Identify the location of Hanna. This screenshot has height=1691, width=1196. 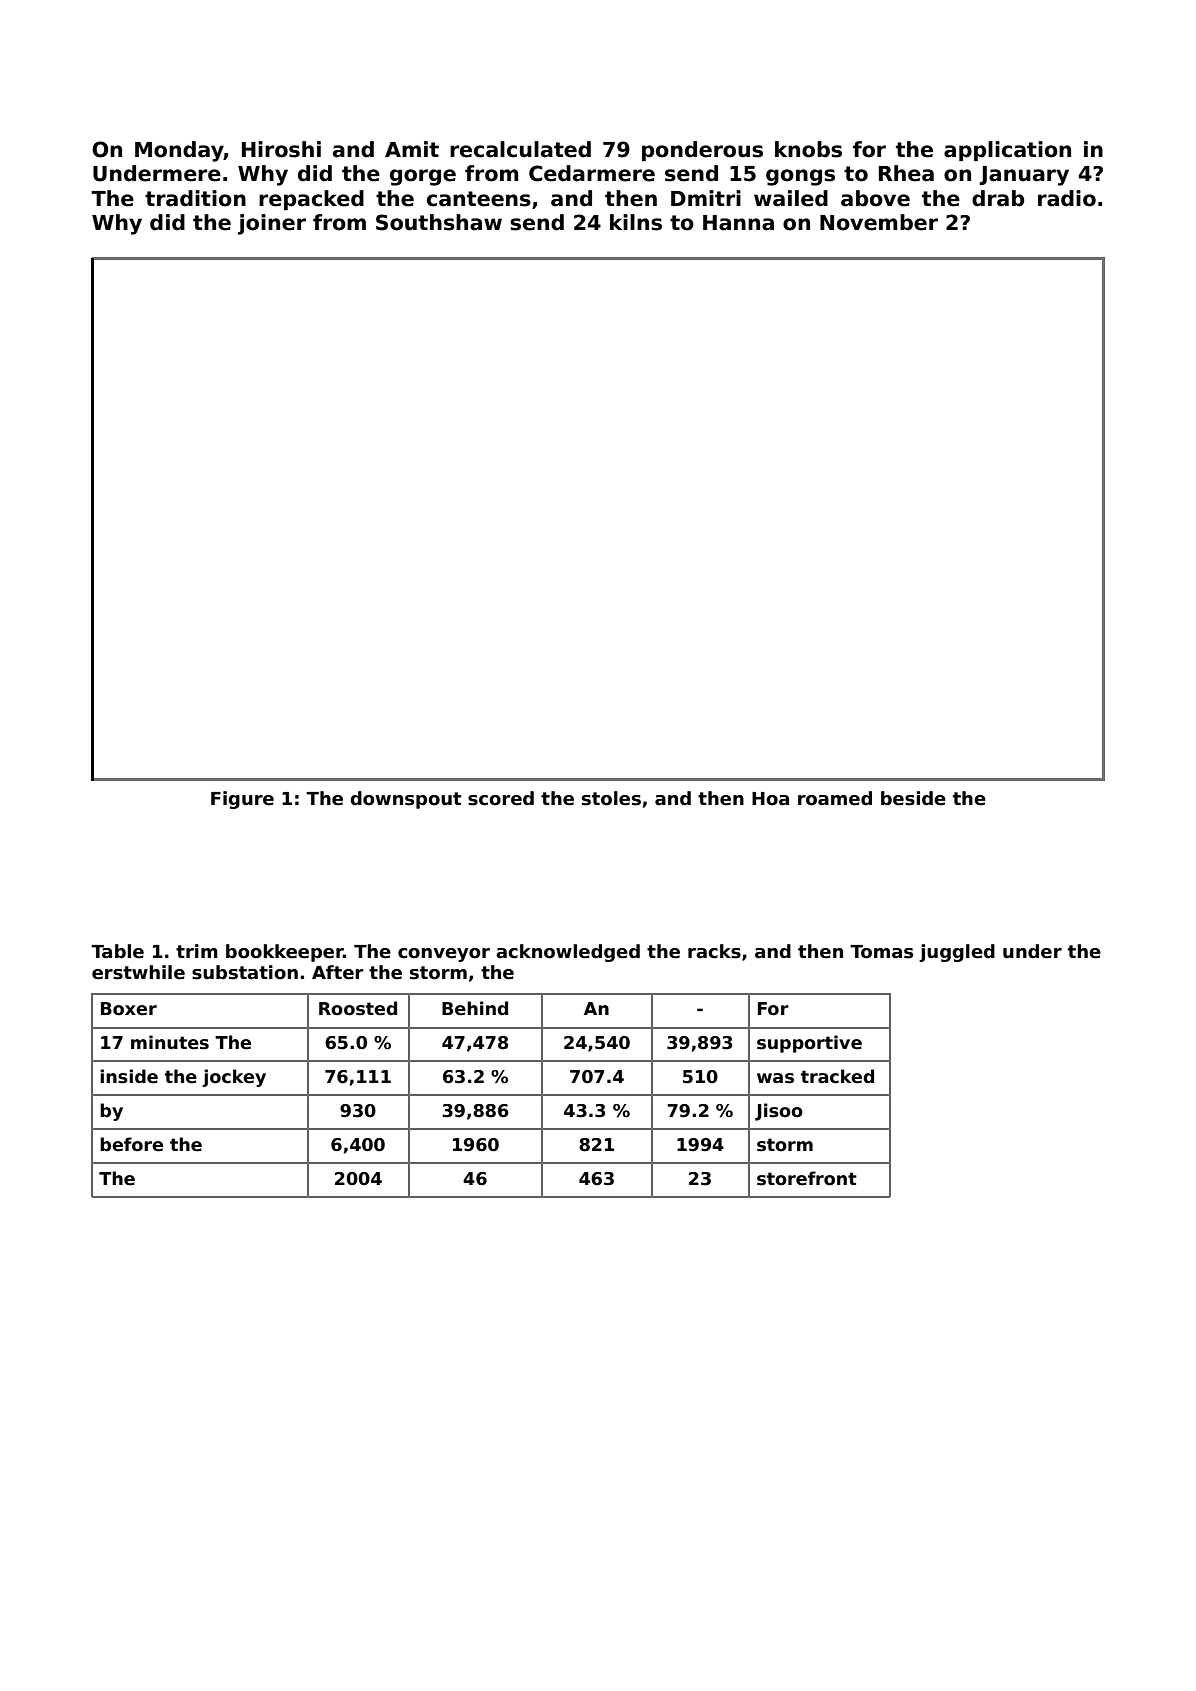
(738, 223).
